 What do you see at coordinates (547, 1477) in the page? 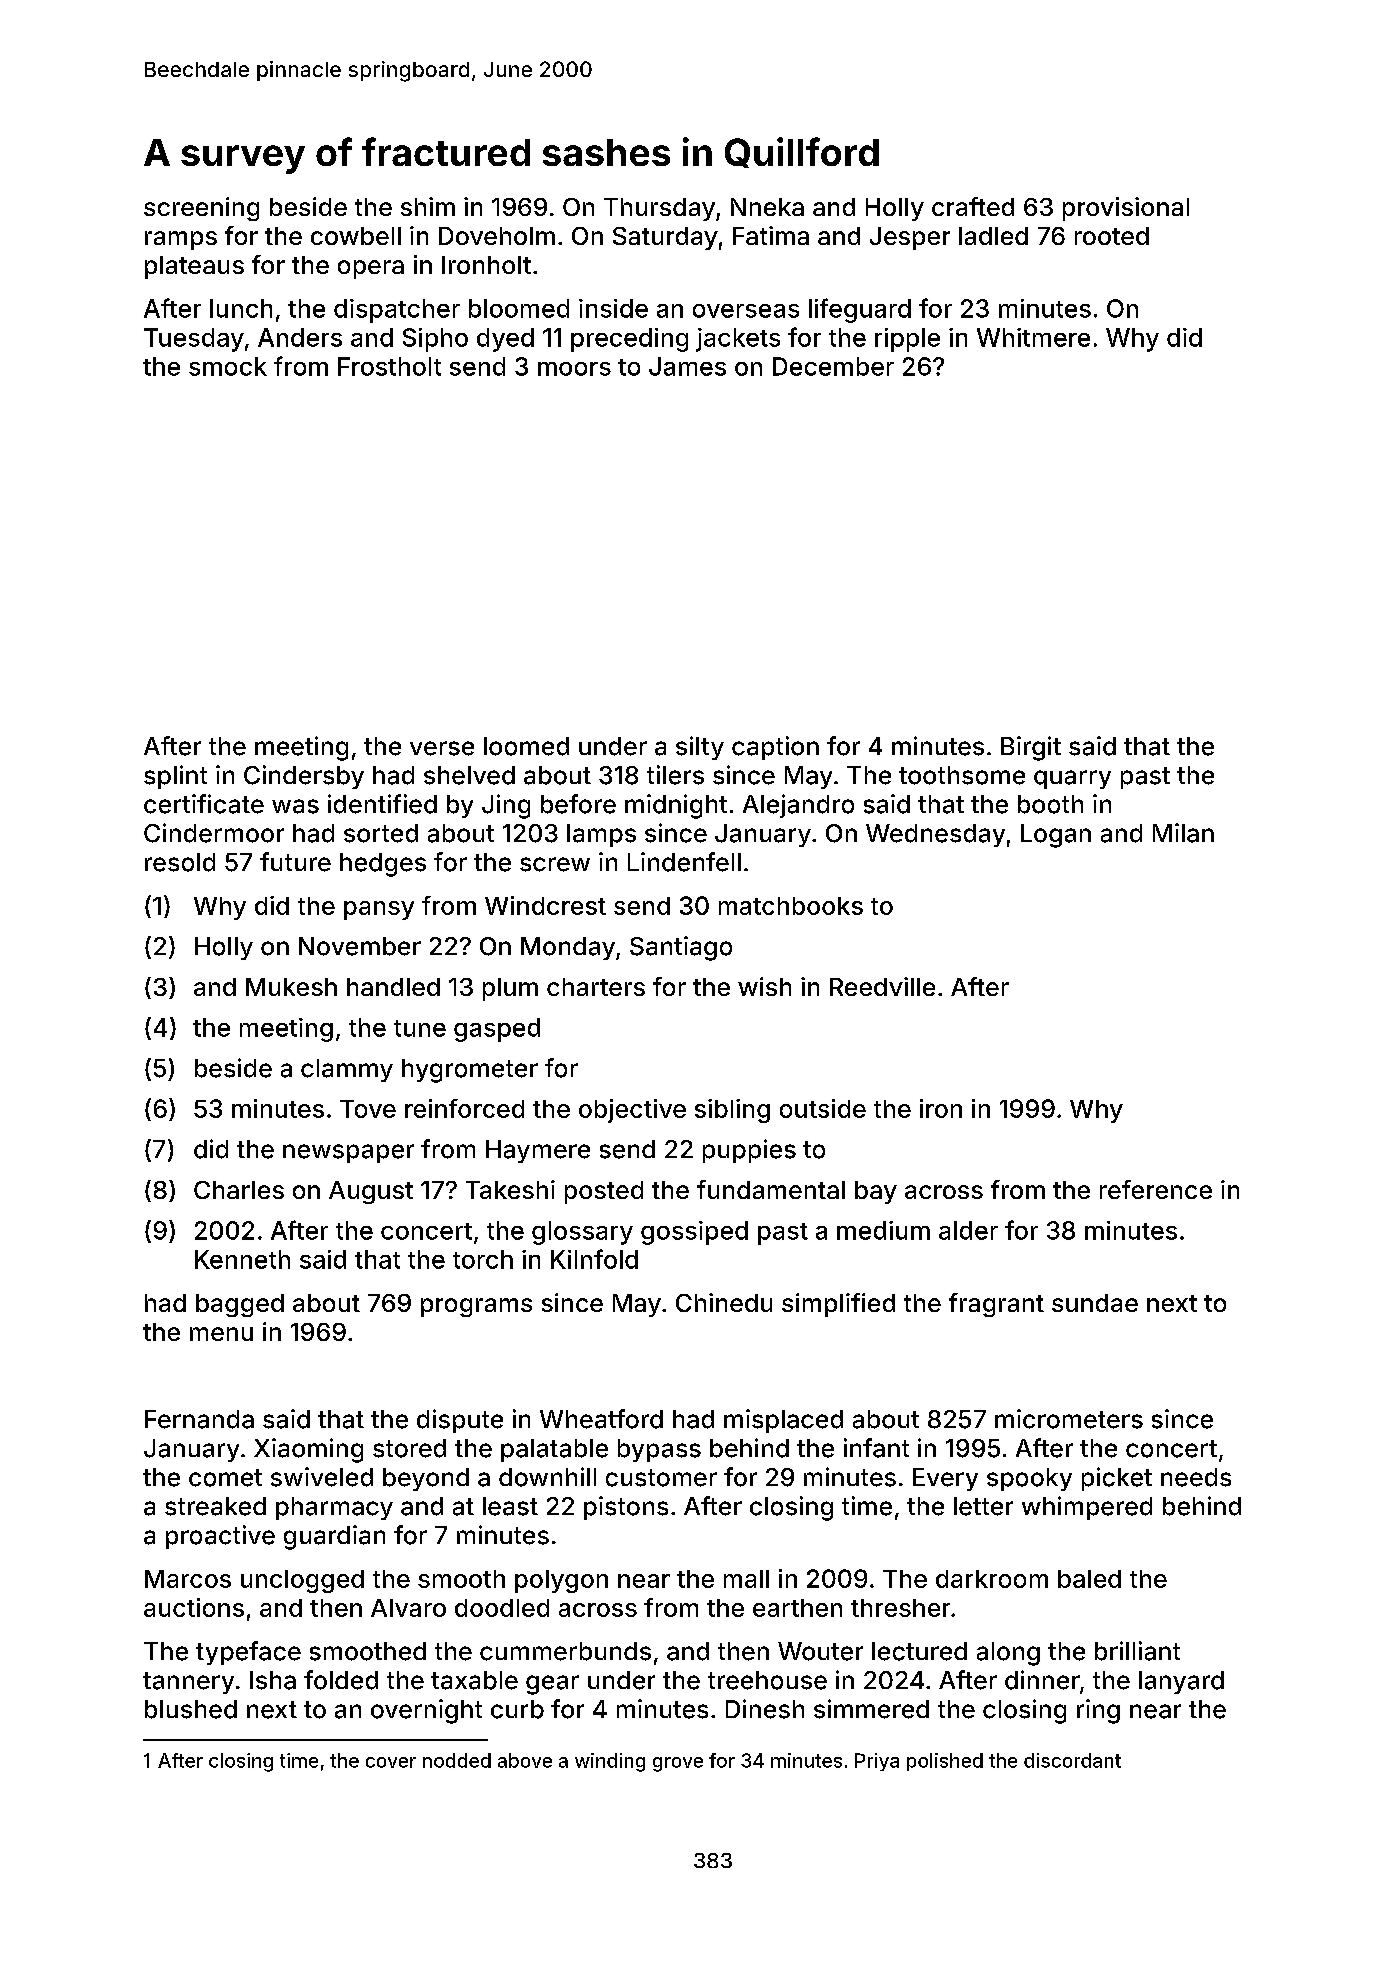
I see `downhill` at bounding box center [547, 1477].
